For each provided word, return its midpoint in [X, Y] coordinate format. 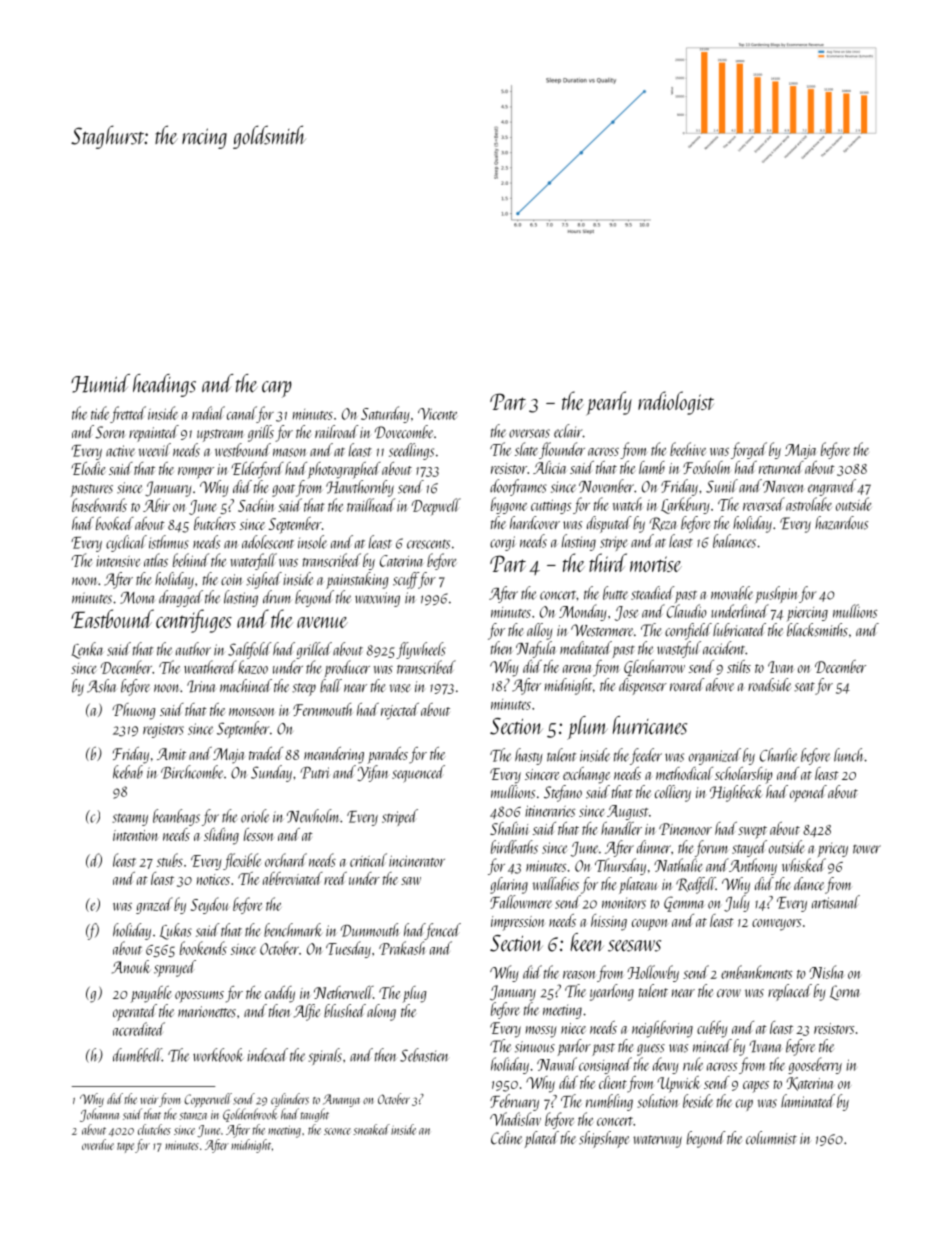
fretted [128, 414]
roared [687, 685]
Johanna [99, 1115]
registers [163, 730]
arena [577, 669]
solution [658, 1101]
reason [579, 975]
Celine [507, 1138]
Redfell [696, 885]
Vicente [438, 414]
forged [749, 450]
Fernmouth [323, 709]
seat [804, 687]
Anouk [131, 967]
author [193, 649]
